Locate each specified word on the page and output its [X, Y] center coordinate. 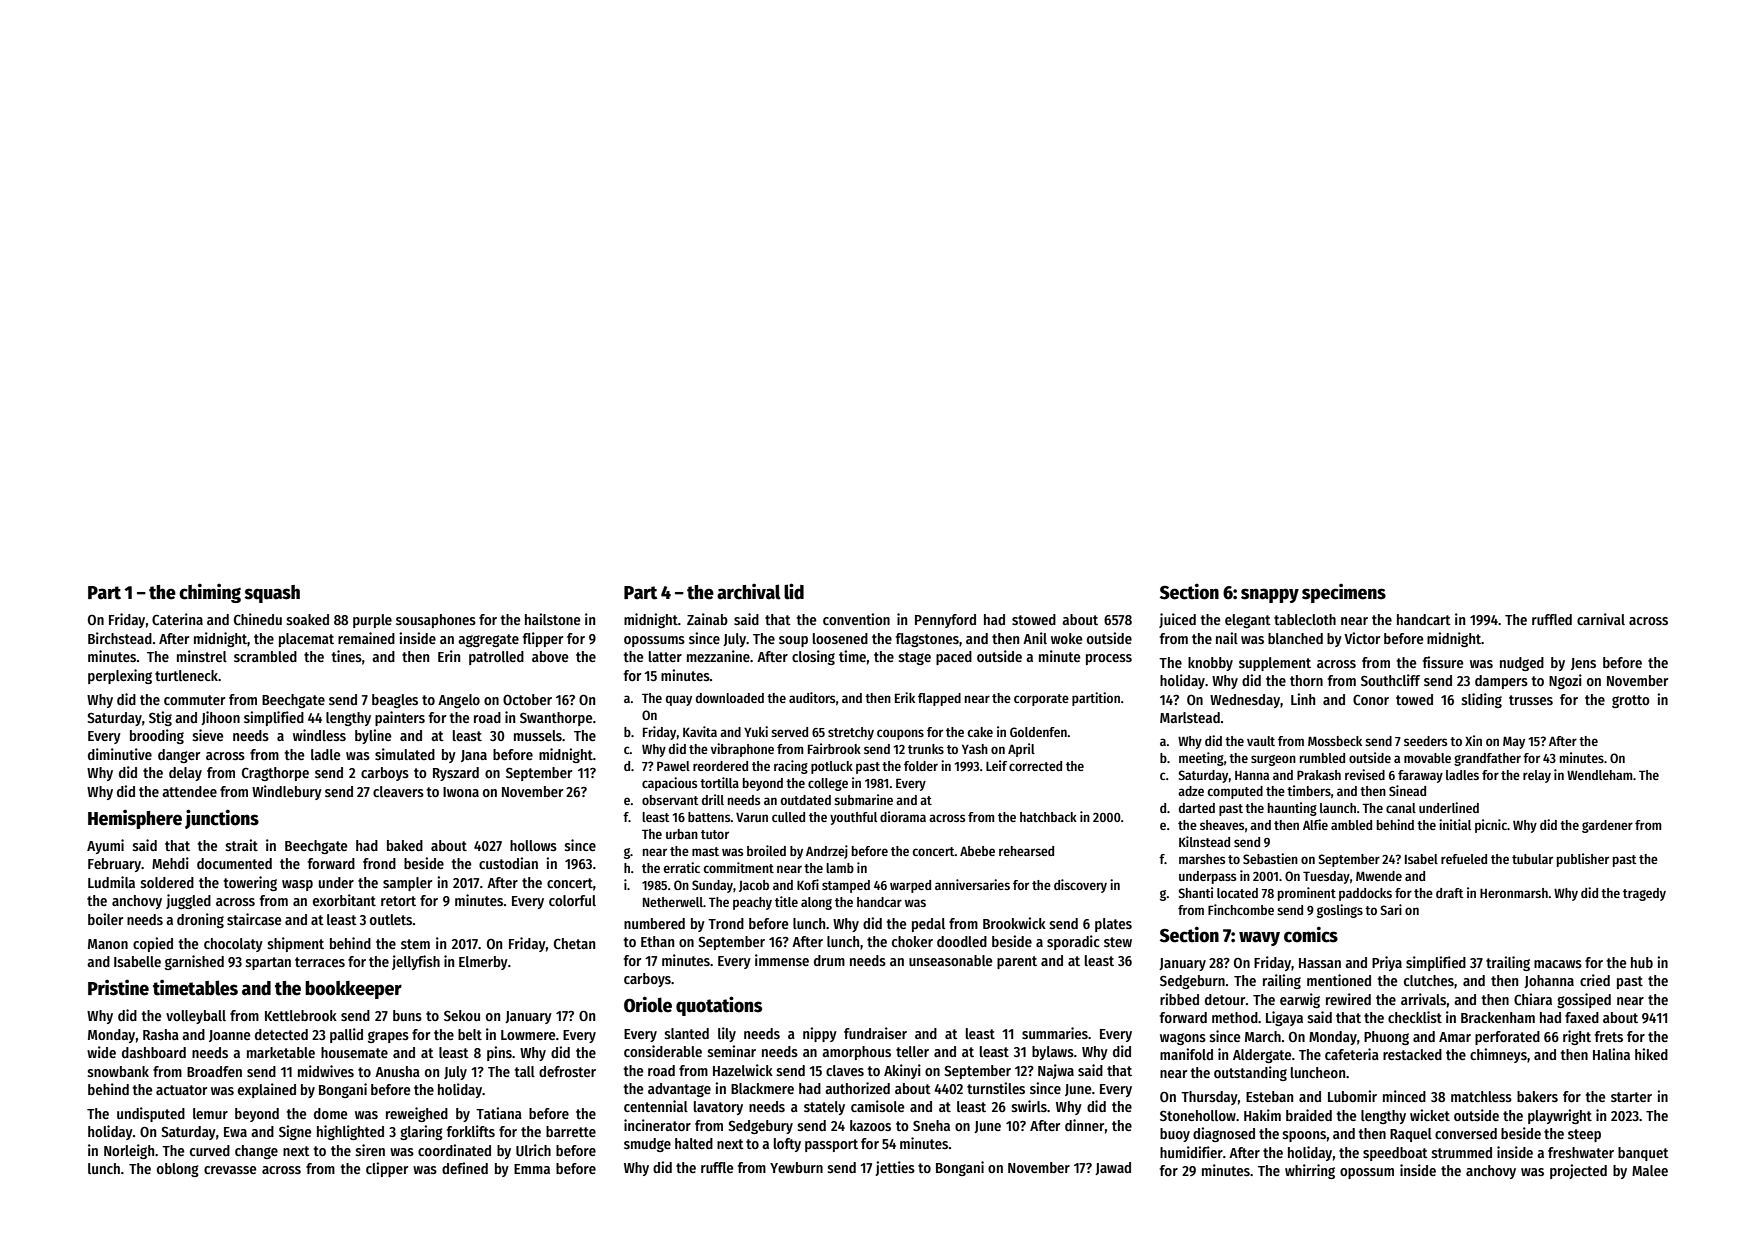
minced [1404, 1096]
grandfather [1487, 759]
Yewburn [796, 1167]
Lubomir [1352, 1096]
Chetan [574, 943]
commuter [194, 700]
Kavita [700, 731]
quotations [719, 1006]
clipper [387, 1169]
